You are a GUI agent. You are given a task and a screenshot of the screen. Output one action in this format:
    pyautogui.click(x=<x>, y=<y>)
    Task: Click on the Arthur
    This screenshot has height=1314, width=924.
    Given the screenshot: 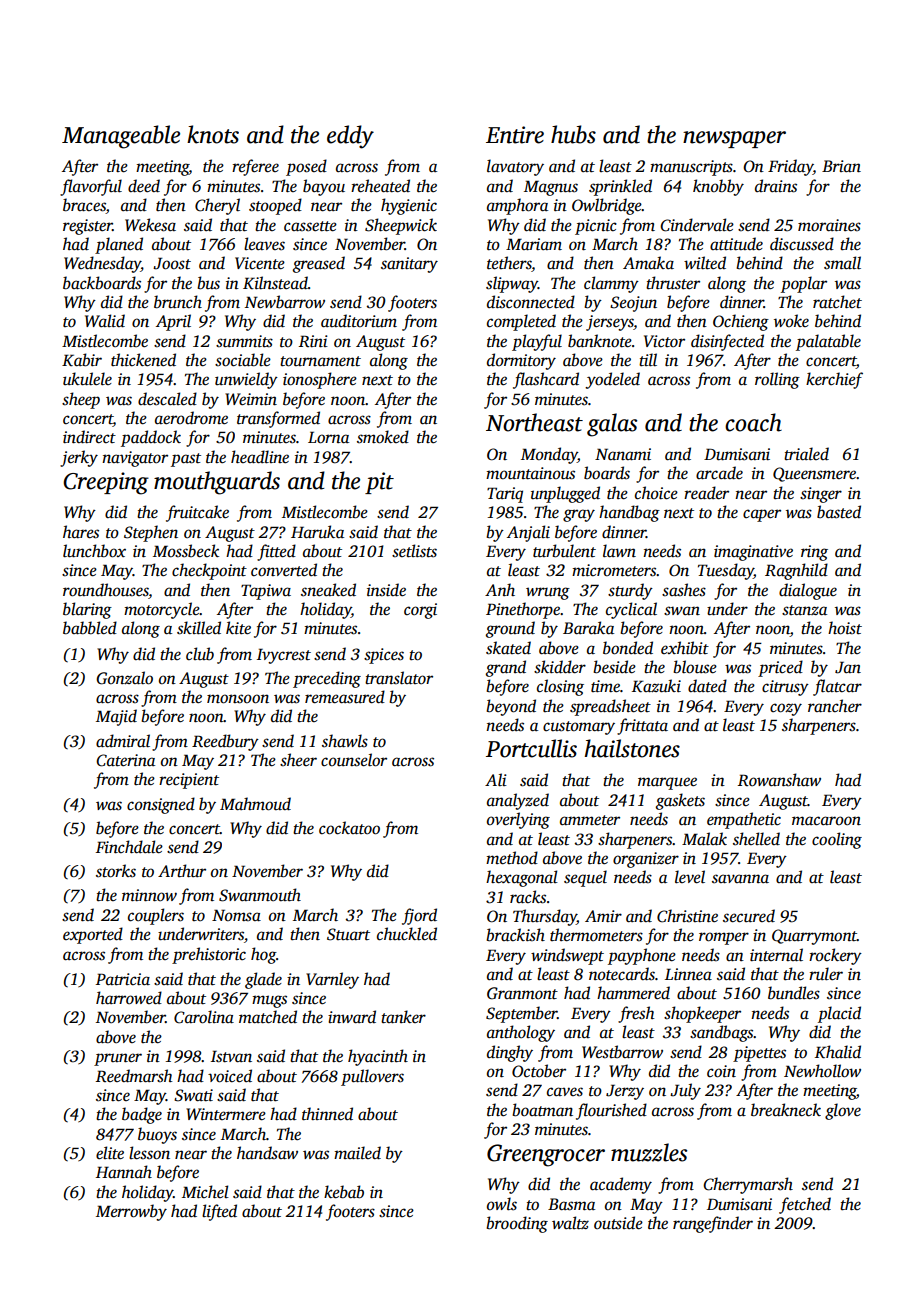 What is the action you would take?
    pyautogui.click(x=182, y=871)
